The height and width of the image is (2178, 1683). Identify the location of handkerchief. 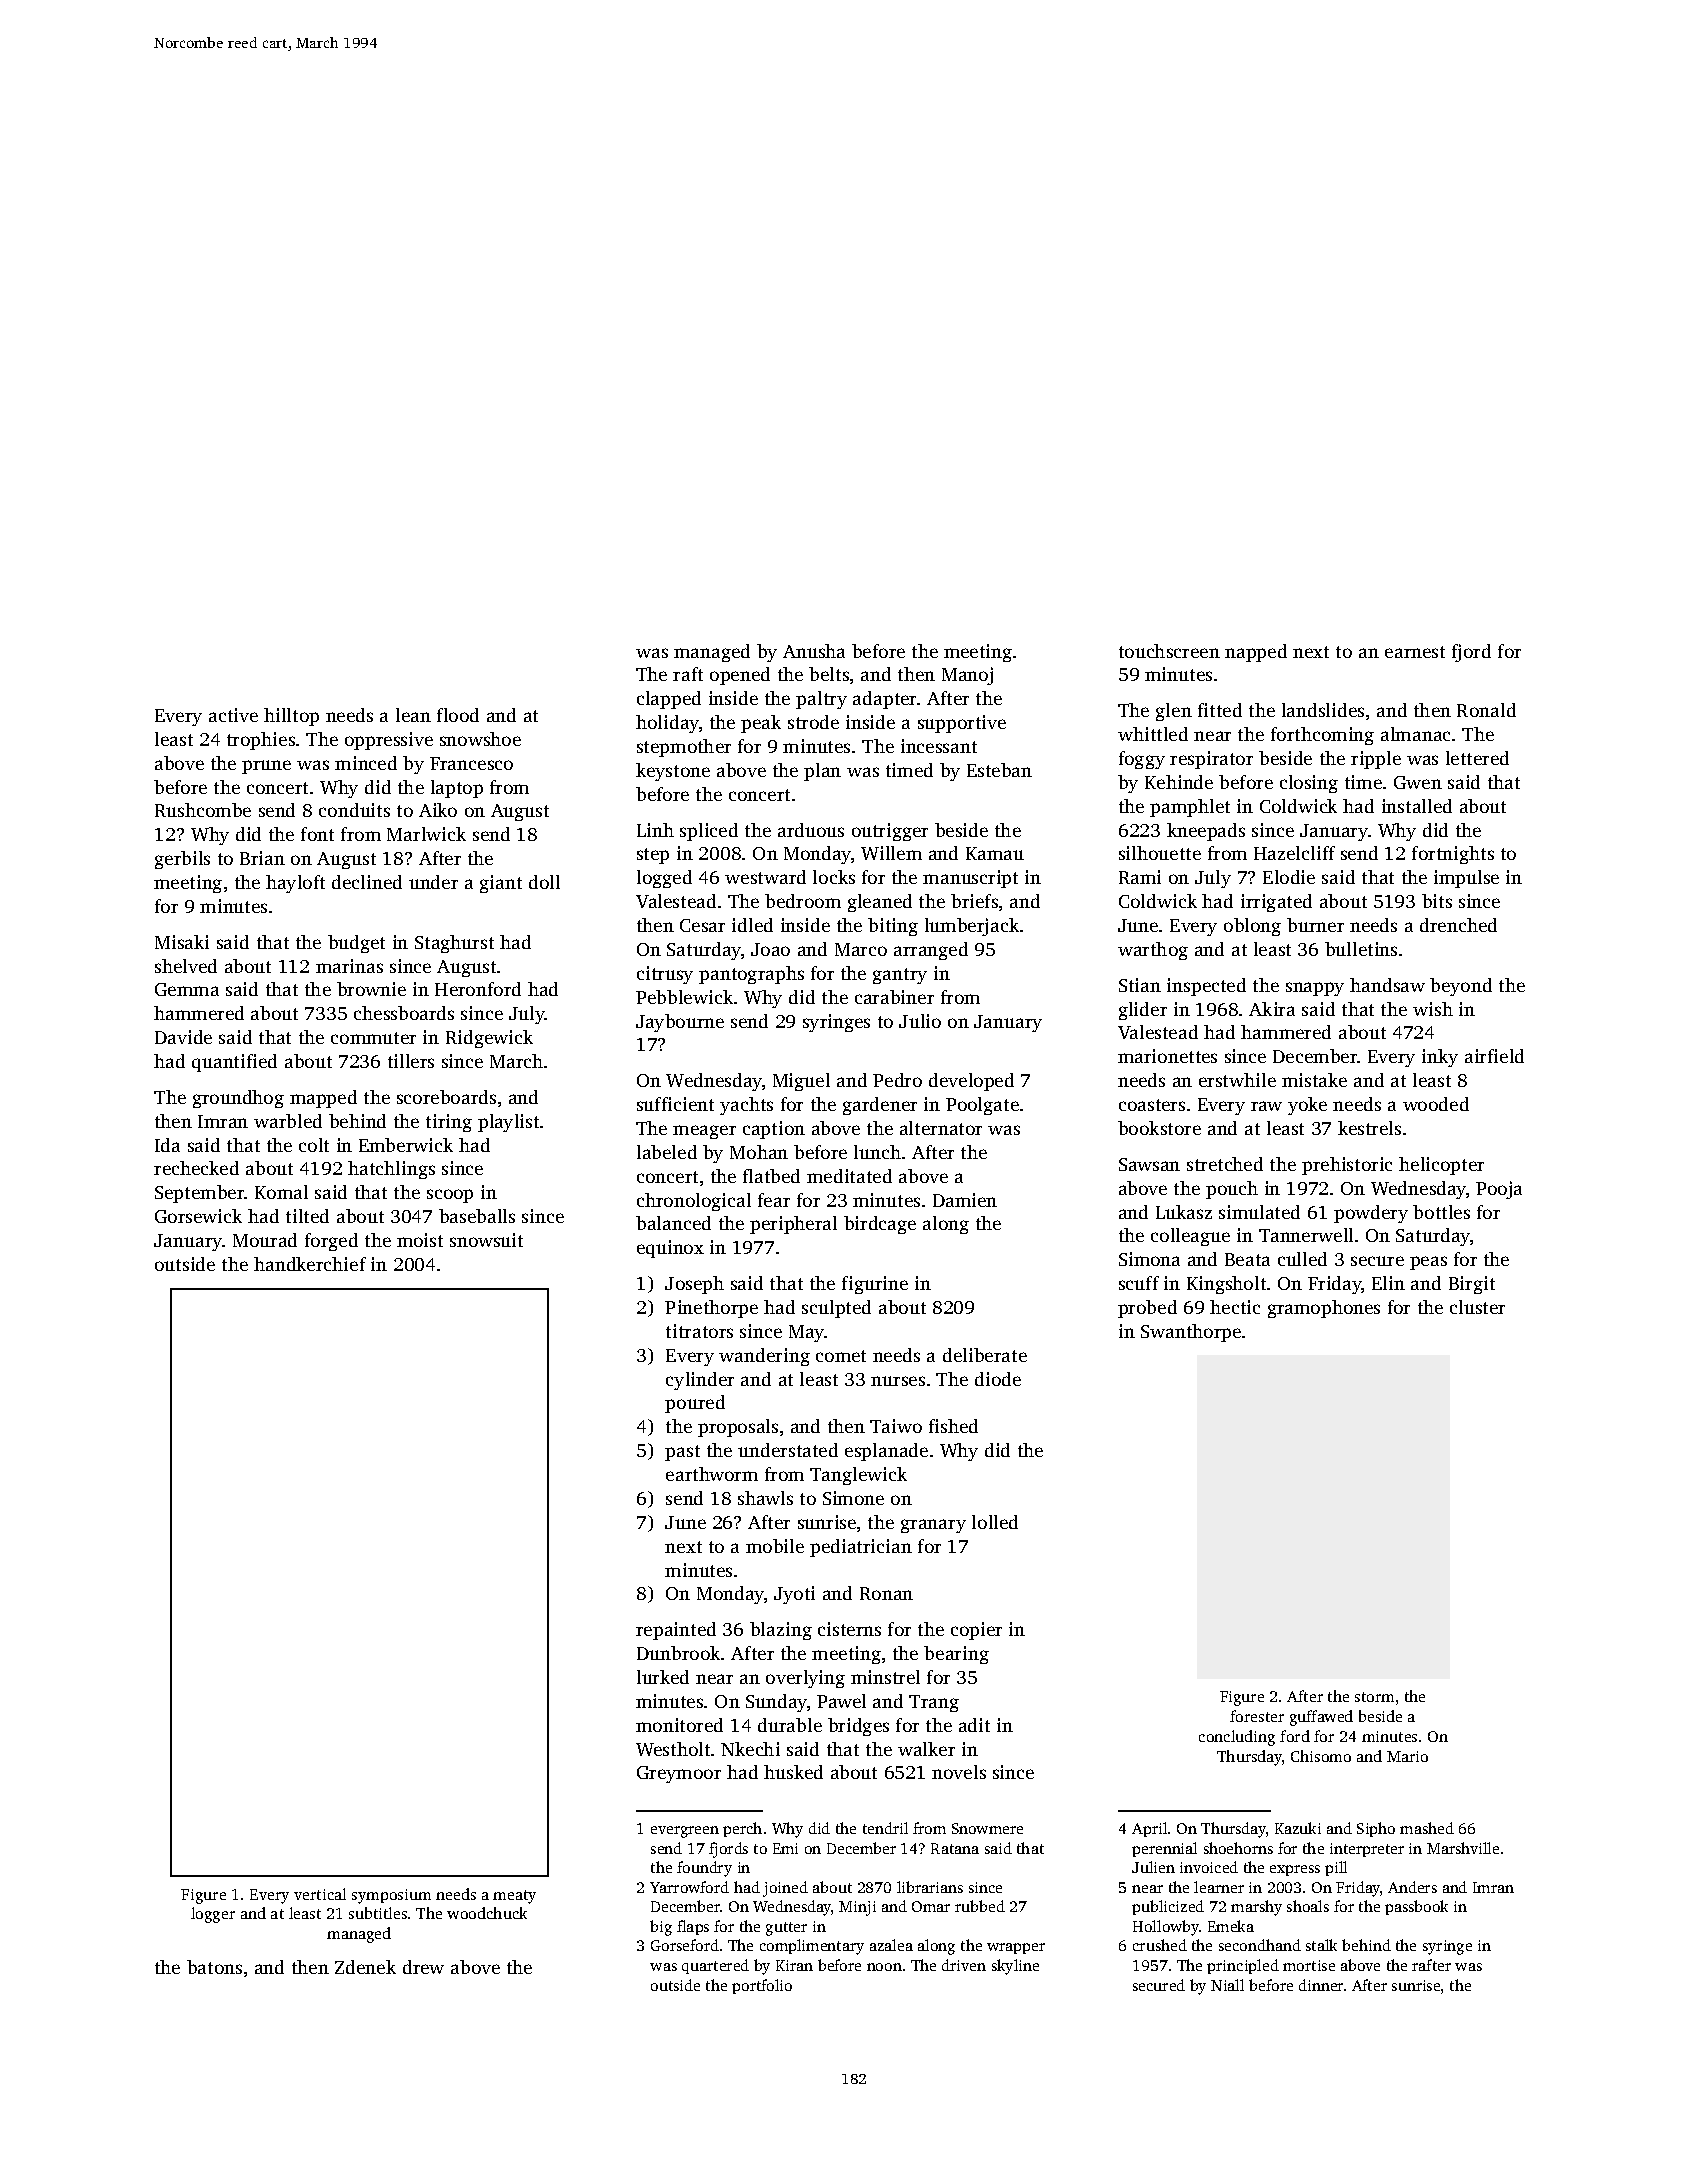
(310, 1264).
